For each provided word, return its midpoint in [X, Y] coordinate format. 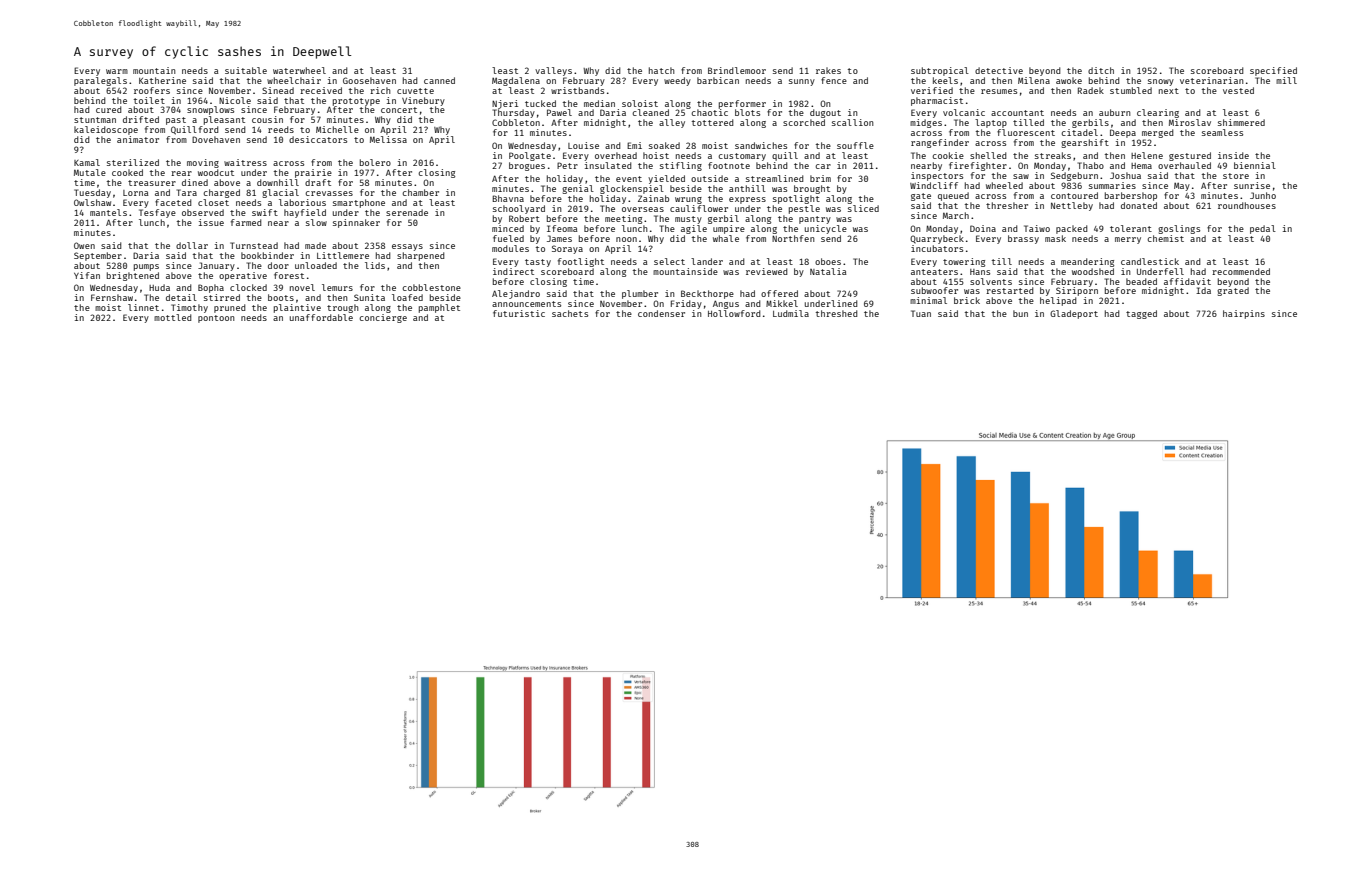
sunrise [1252, 185]
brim [820, 178]
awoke [1069, 80]
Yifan [87, 275]
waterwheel [299, 70]
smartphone [359, 203]
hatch [661, 70]
